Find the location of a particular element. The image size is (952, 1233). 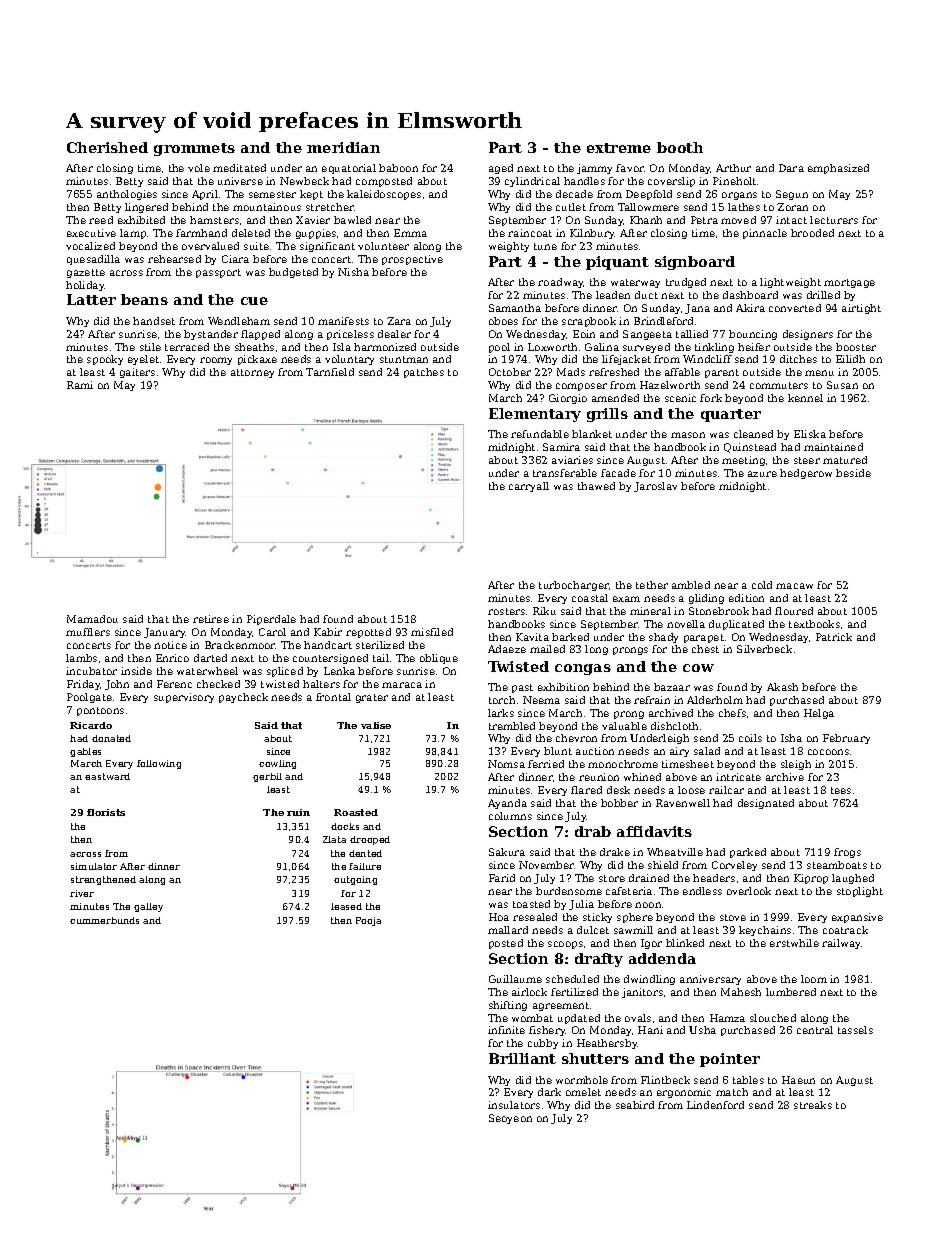

Pineholt is located at coordinates (734, 181).
